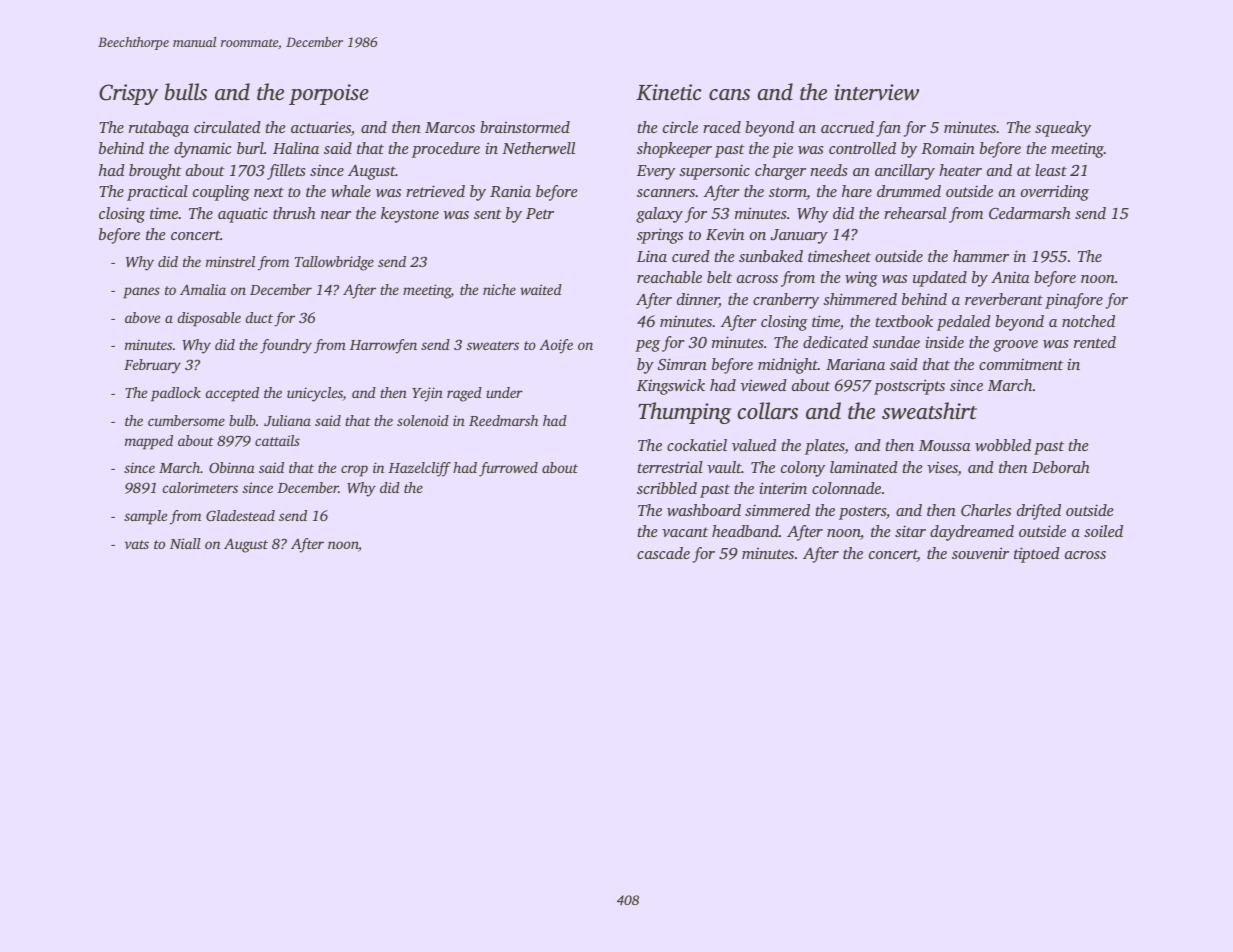  What do you see at coordinates (940, 279) in the screenshot?
I see `updated` at bounding box center [940, 279].
